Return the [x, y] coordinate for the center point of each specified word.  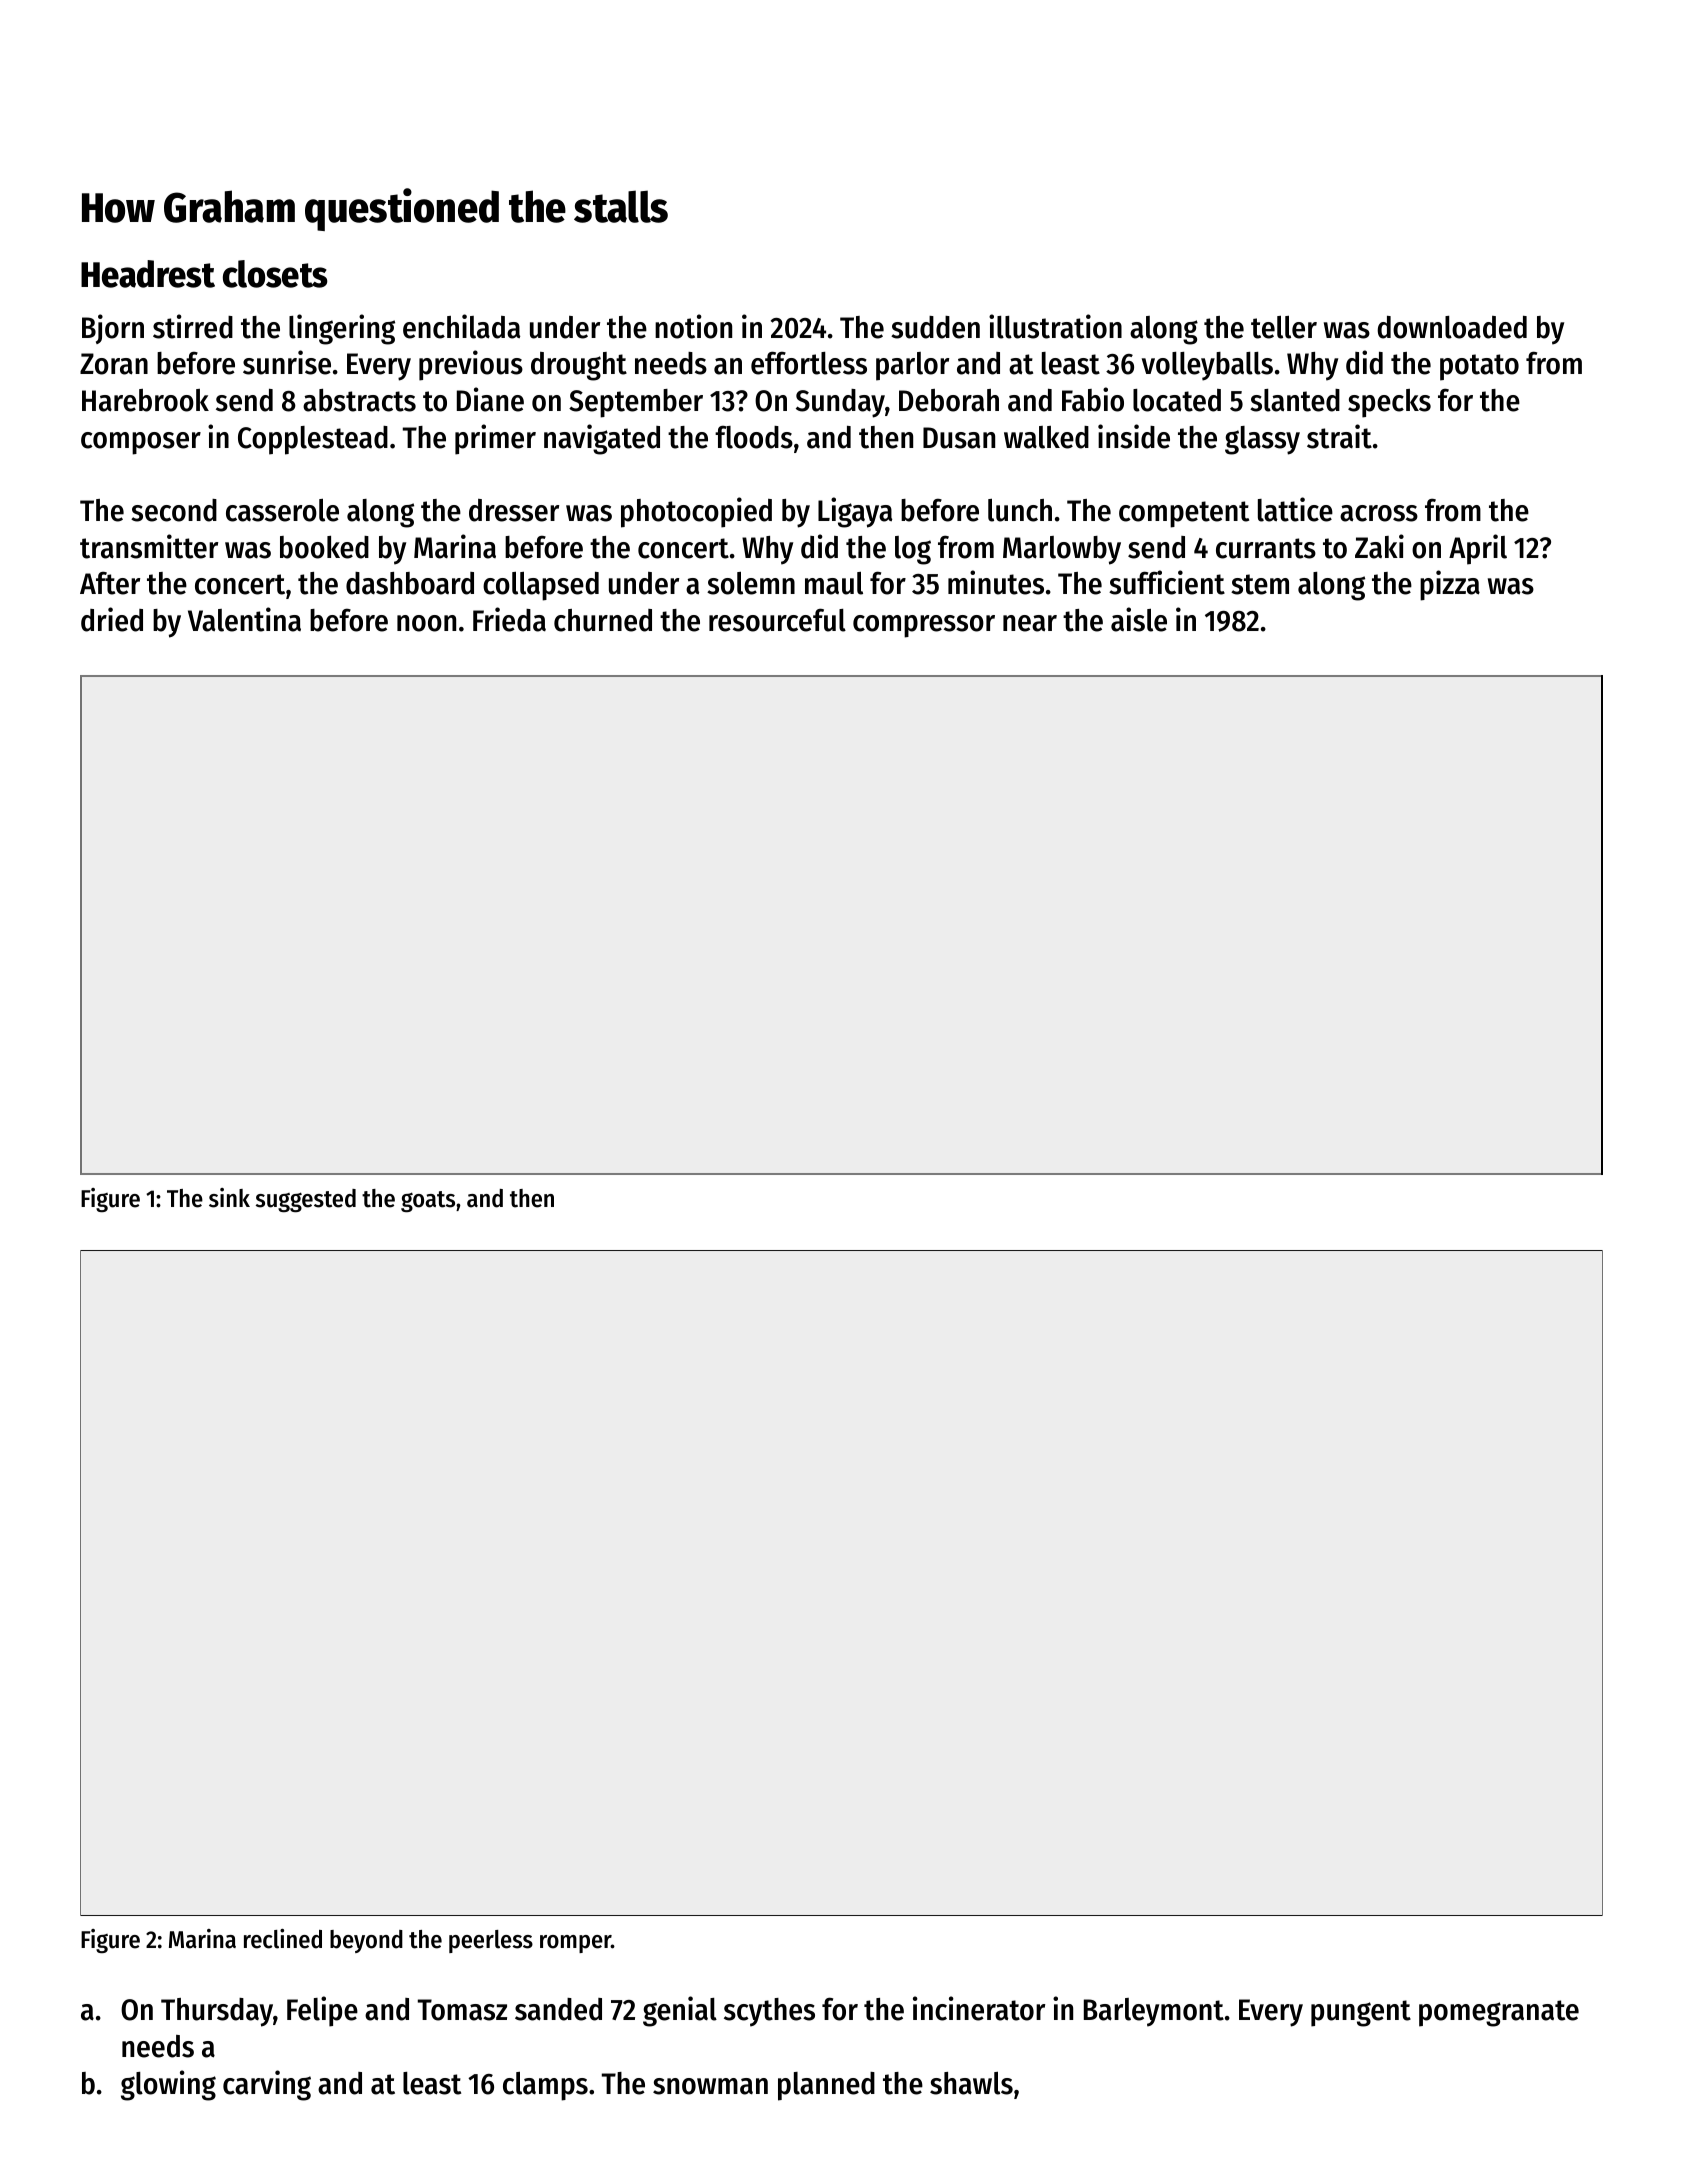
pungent [1361, 2013]
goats [428, 1201]
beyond [366, 1941]
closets [275, 274]
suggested [306, 1200]
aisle [1139, 619]
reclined [283, 1939]
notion [693, 326]
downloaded [1452, 327]
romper [575, 1944]
